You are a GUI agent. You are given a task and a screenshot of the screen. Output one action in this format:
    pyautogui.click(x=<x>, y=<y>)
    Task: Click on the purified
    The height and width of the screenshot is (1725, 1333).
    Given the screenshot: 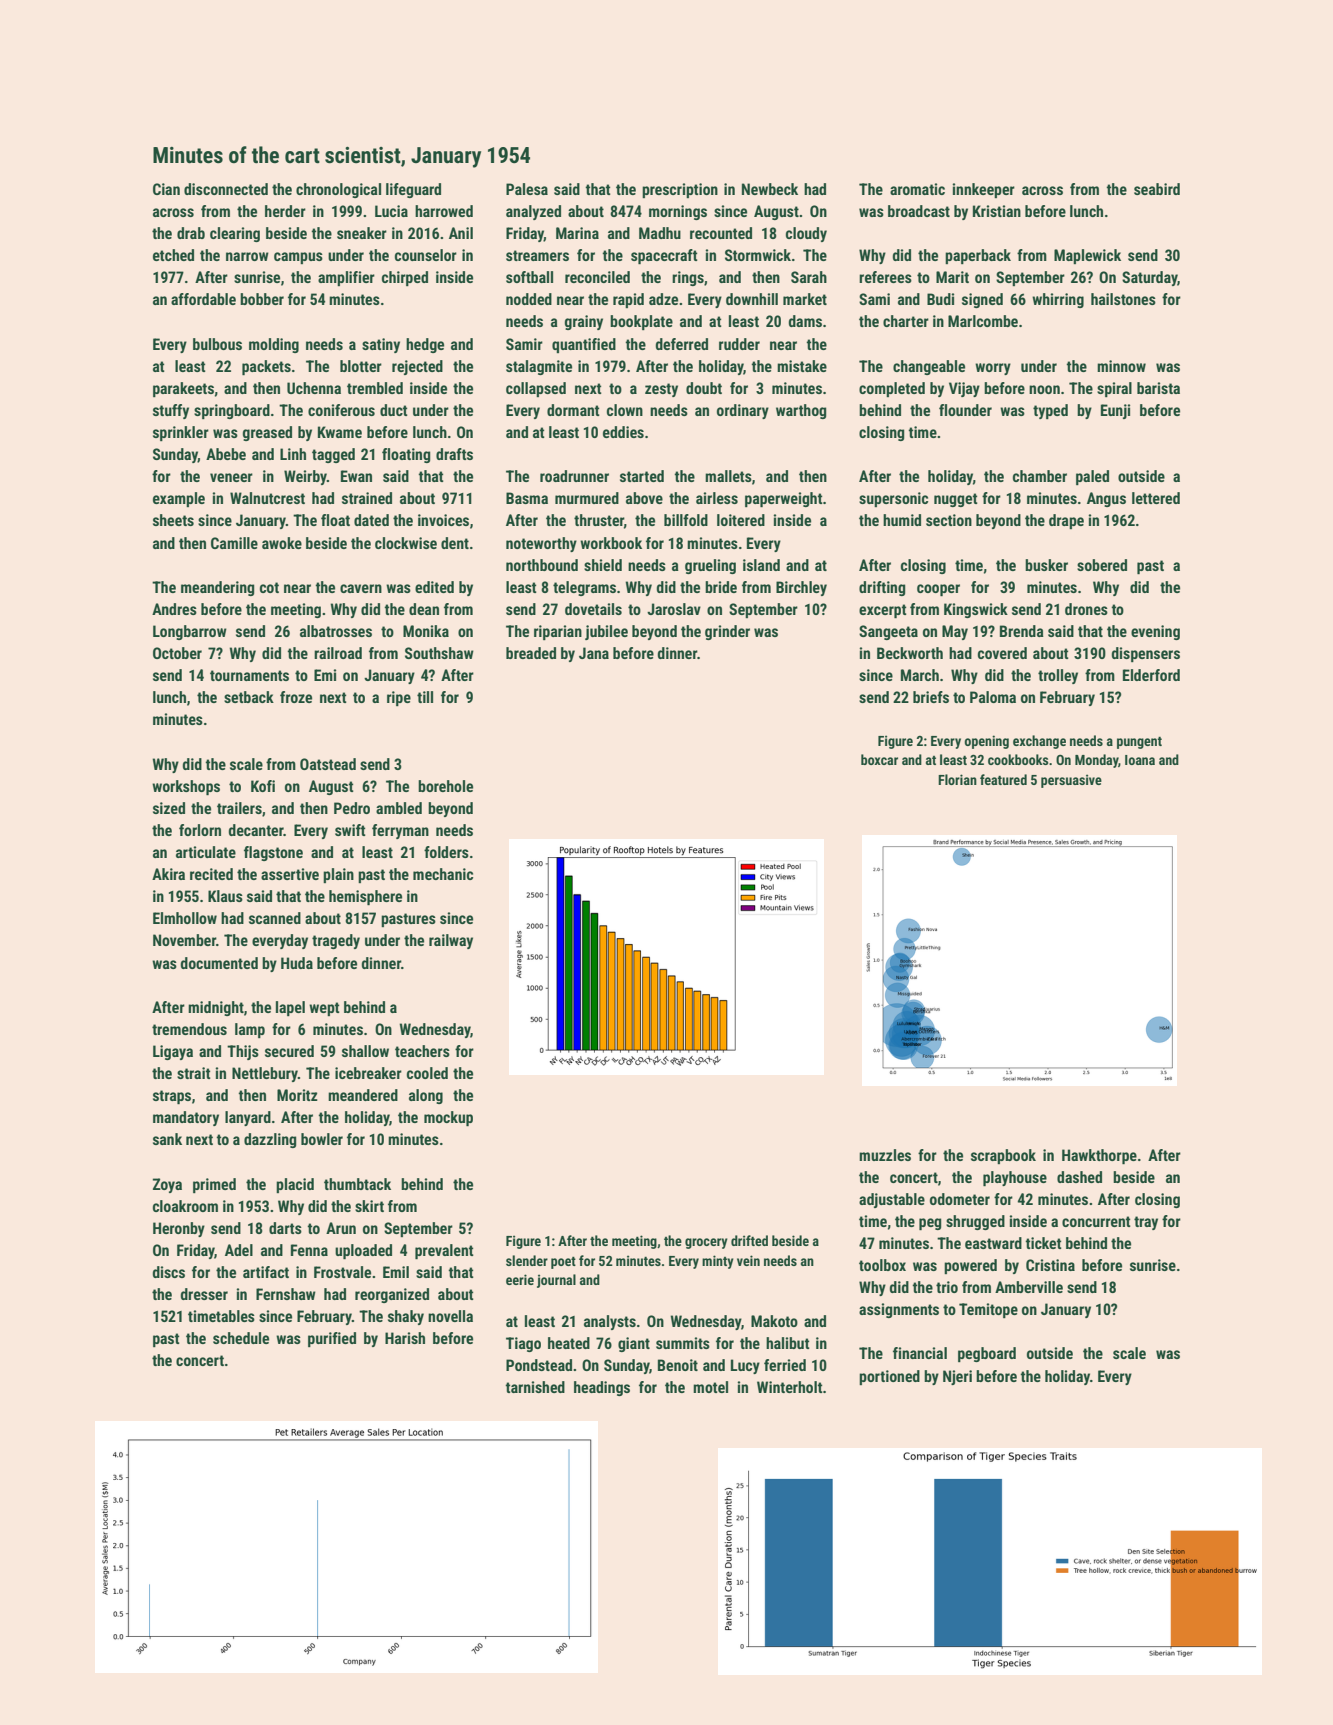 What is the action you would take?
    pyautogui.click(x=332, y=1339)
